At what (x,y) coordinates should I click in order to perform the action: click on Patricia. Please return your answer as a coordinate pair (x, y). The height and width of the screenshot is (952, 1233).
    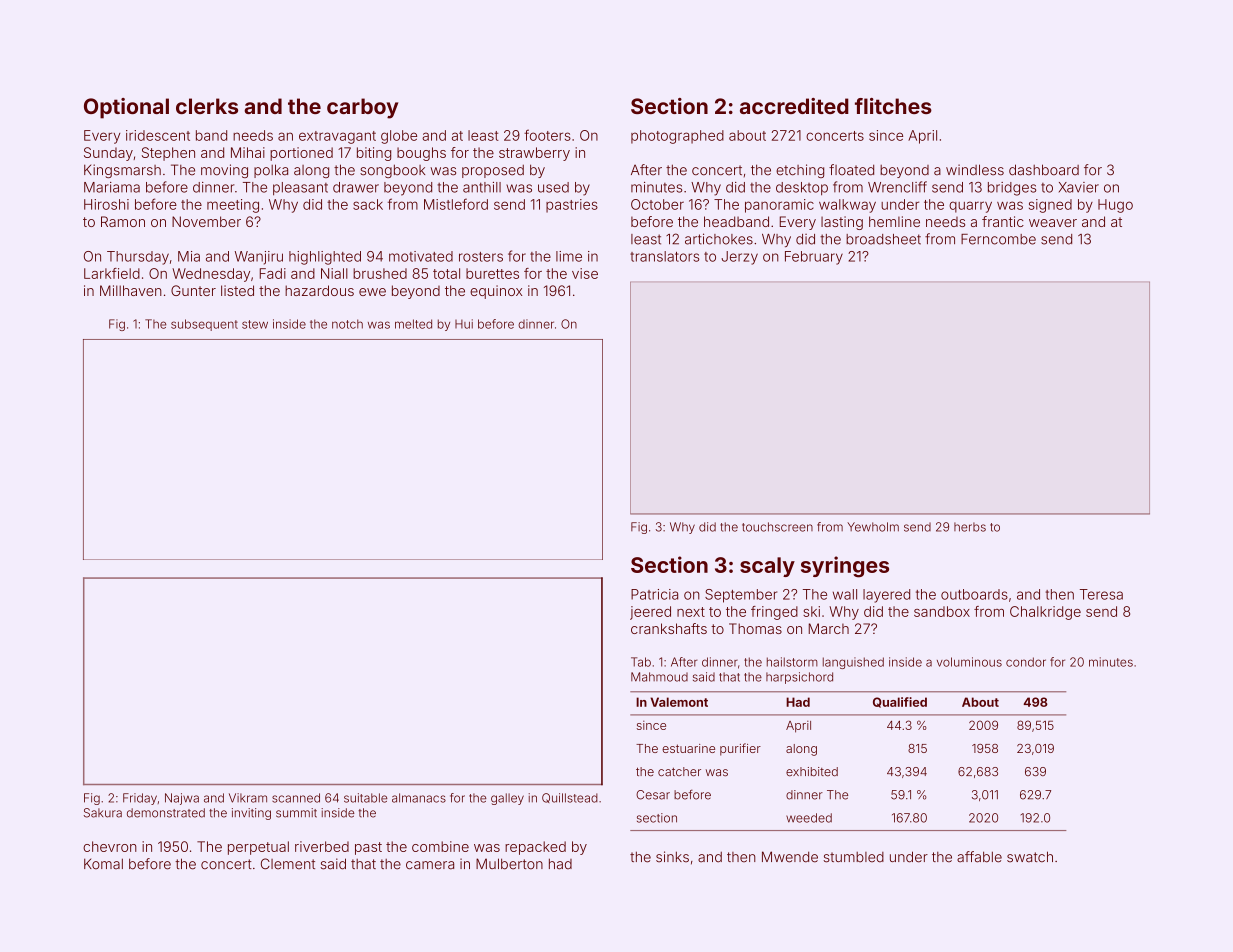
    Looking at the image, I should click on (654, 594).
